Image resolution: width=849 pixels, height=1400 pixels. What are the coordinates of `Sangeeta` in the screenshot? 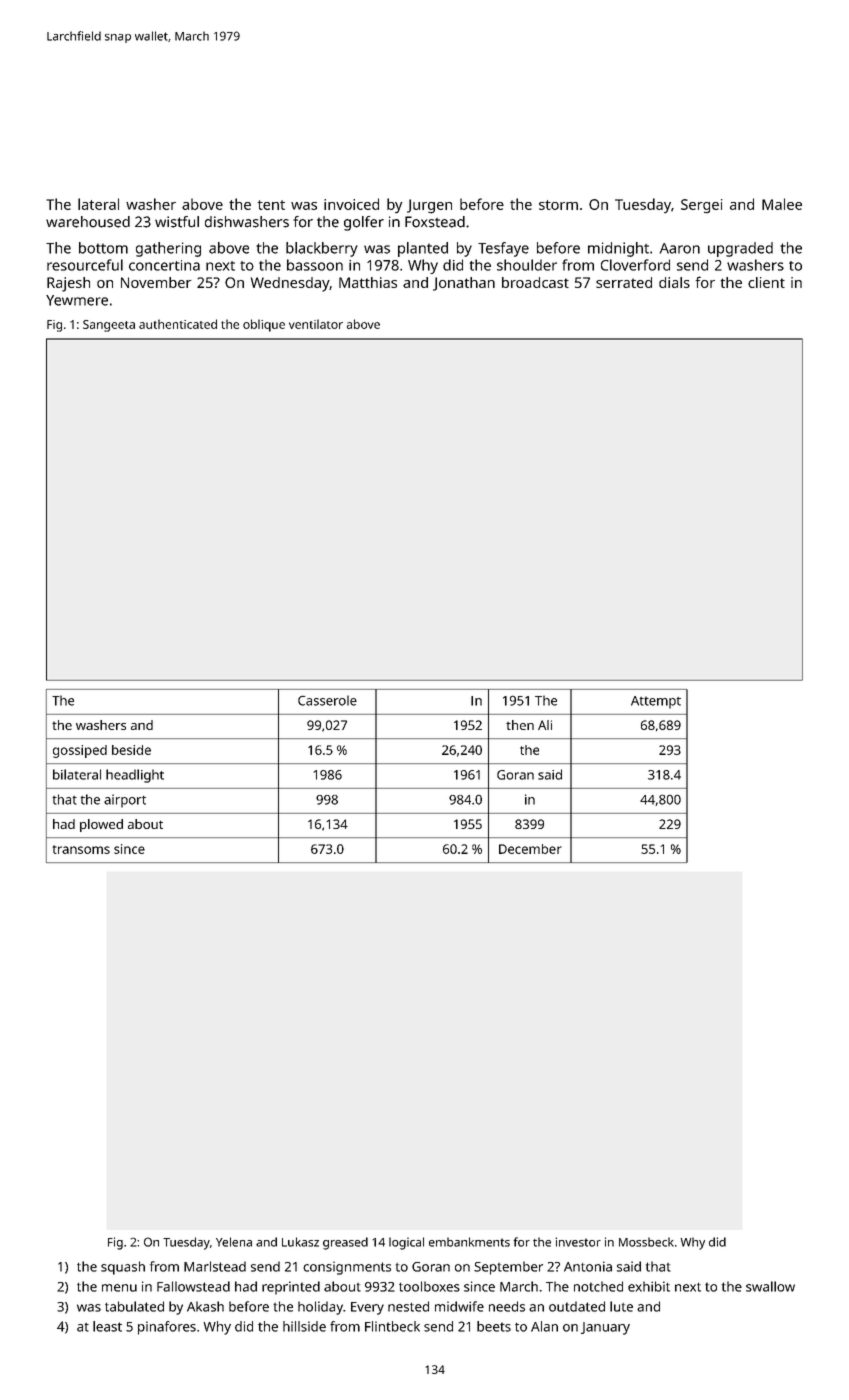 It's located at (109, 326).
